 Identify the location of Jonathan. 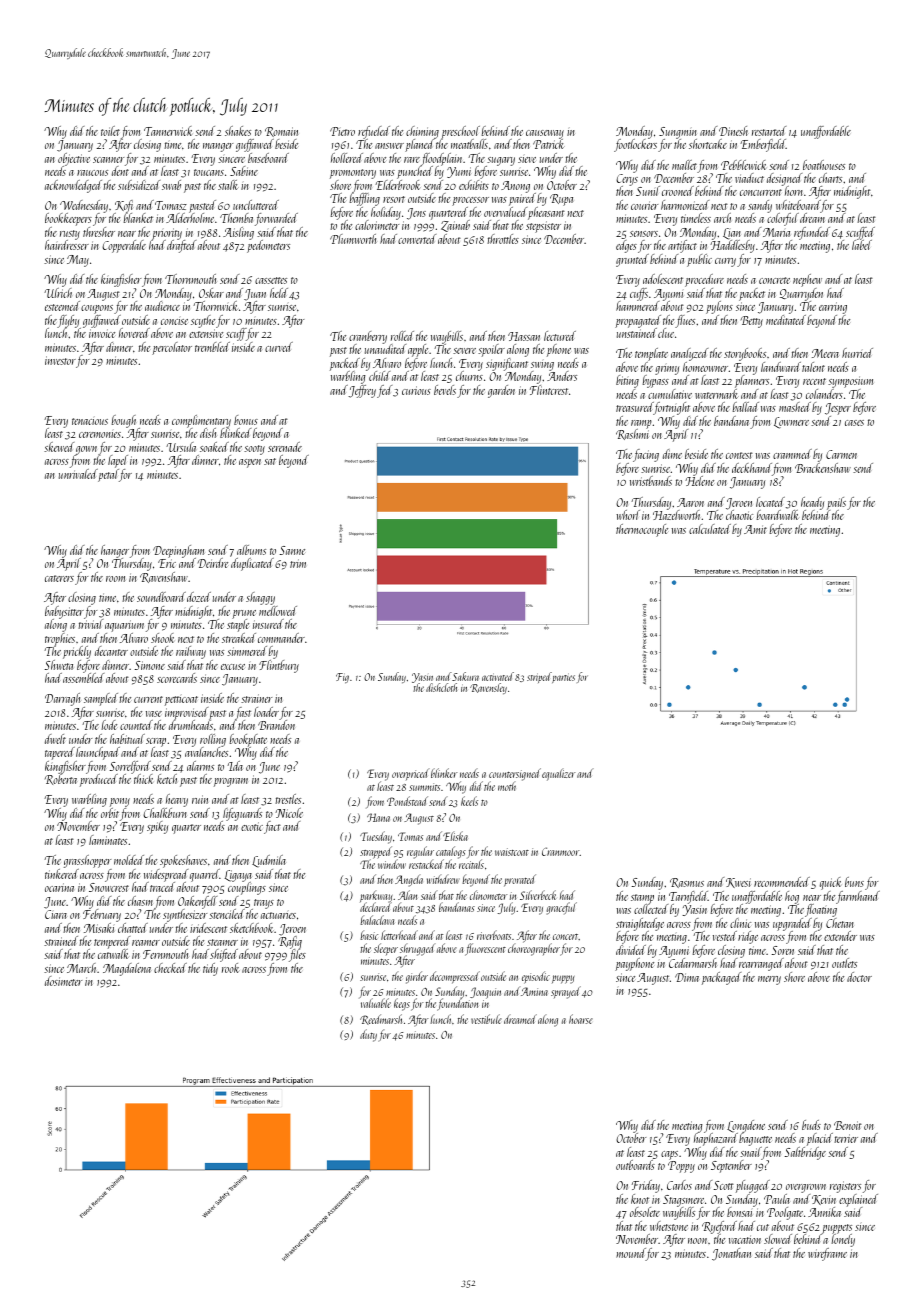
(731, 1254).
